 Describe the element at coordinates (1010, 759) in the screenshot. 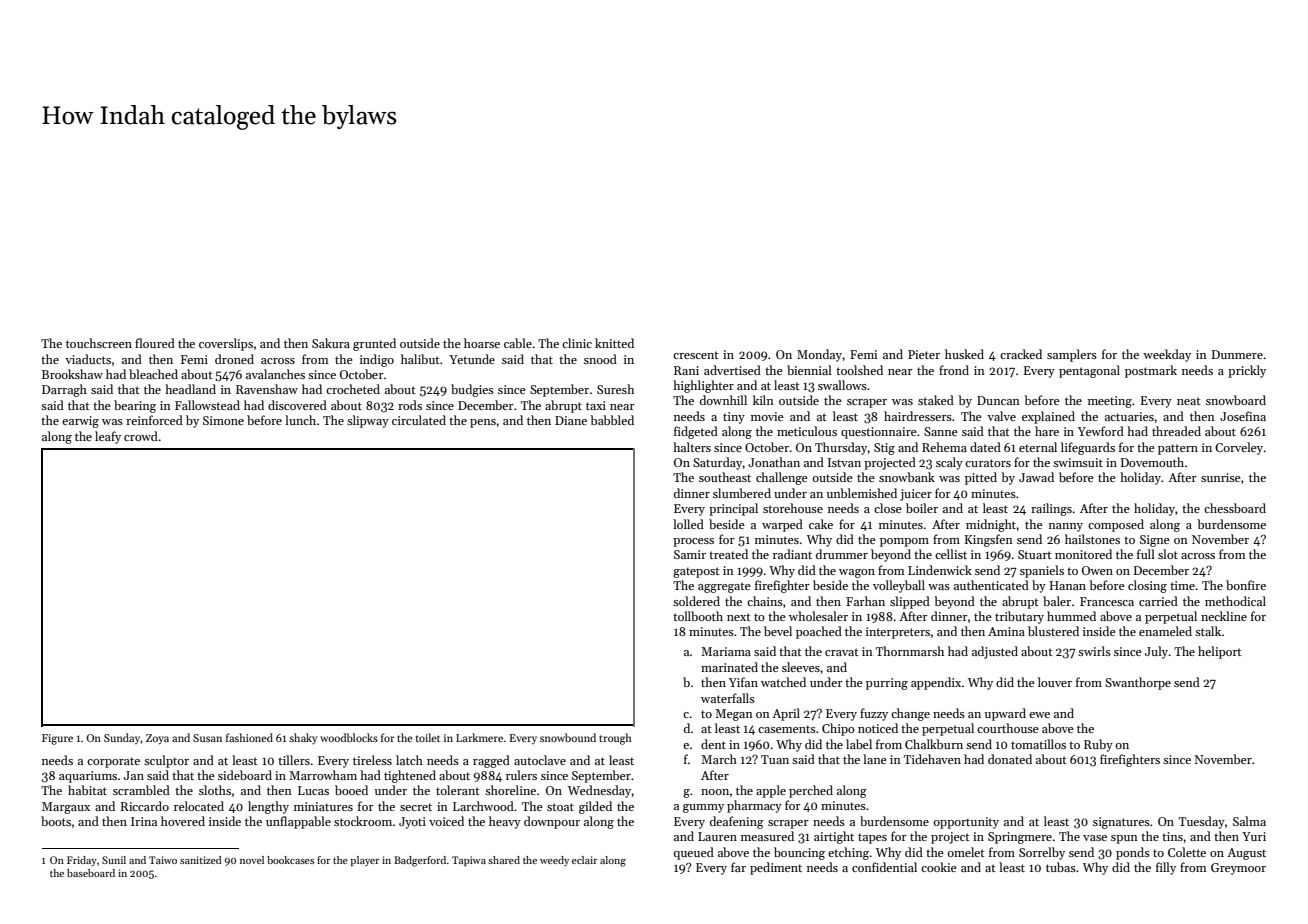

I see `donated` at that location.
